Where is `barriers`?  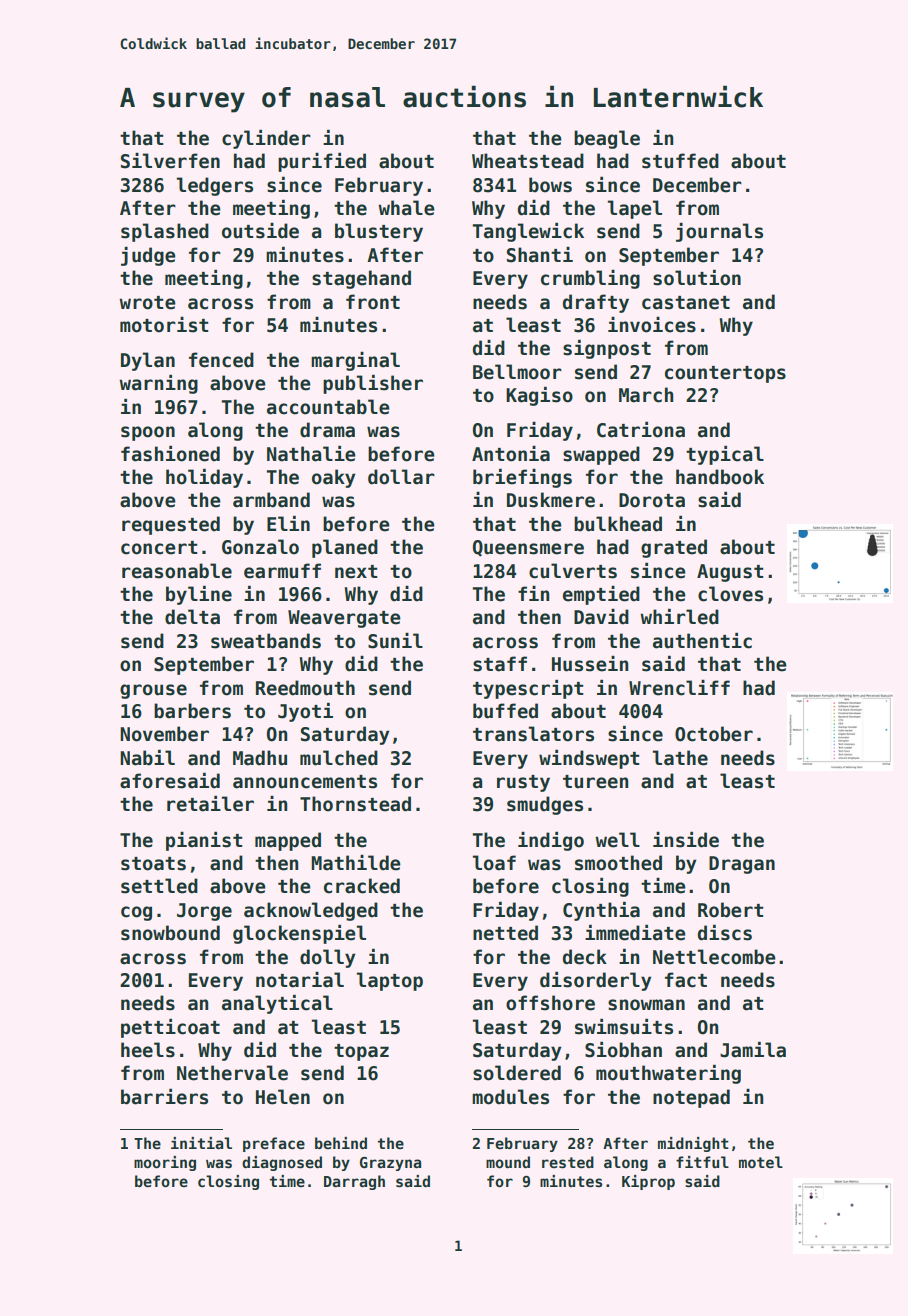
barriers is located at coordinates (164, 1097).
